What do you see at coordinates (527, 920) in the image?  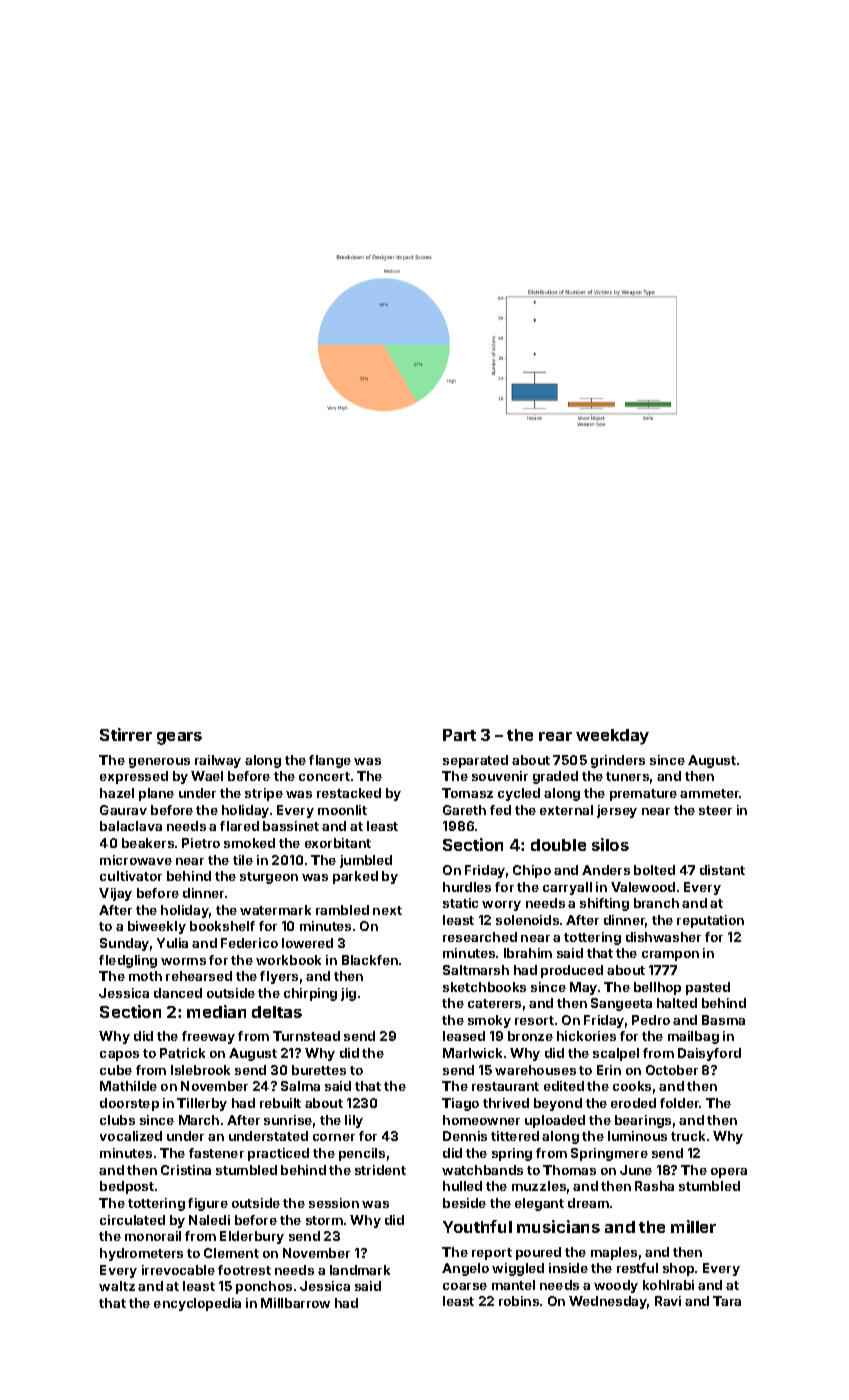 I see `solenoids` at bounding box center [527, 920].
